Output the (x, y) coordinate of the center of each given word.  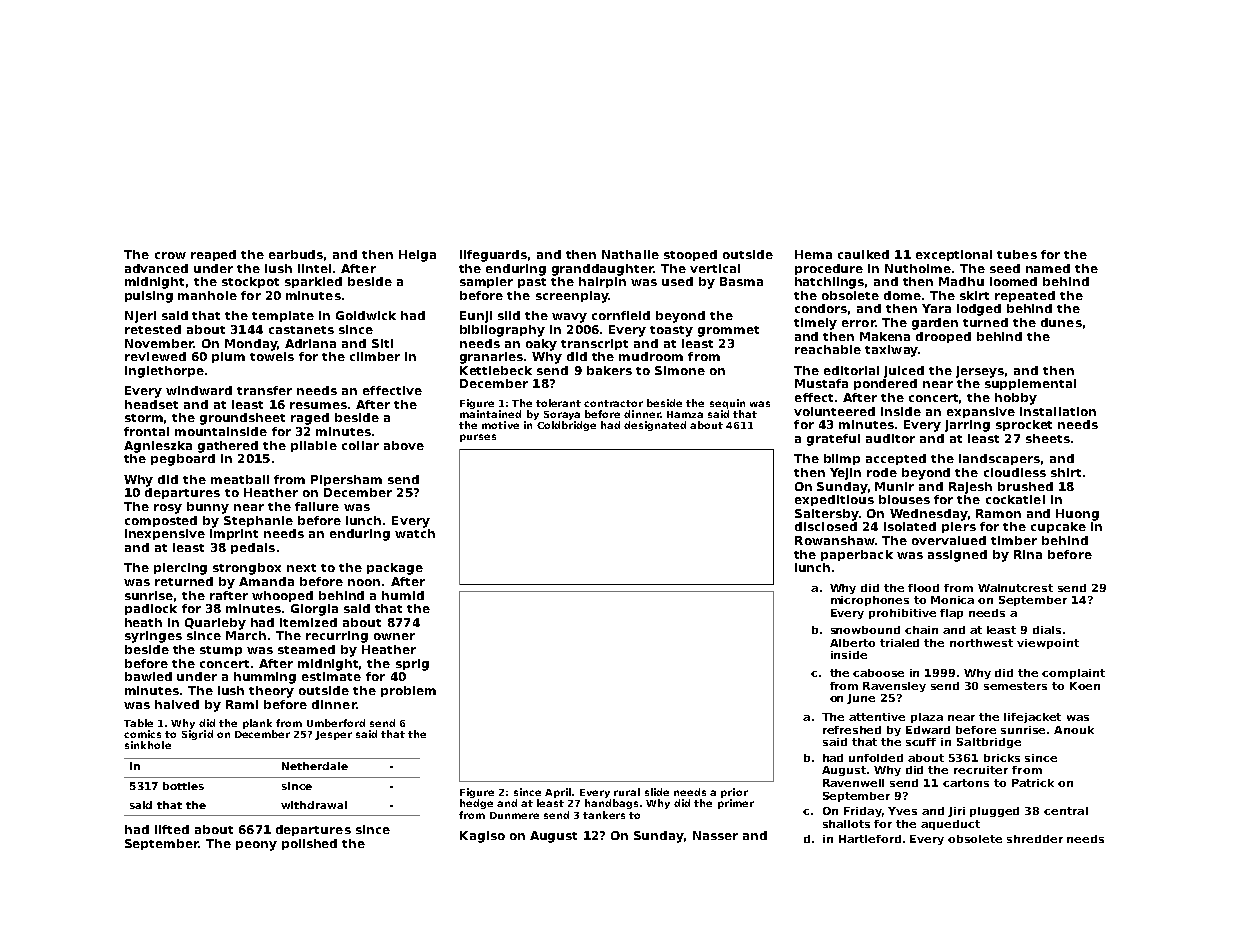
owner (394, 636)
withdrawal (314, 805)
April (558, 793)
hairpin (602, 282)
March (246, 635)
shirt (1066, 472)
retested (153, 329)
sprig (412, 665)
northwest (981, 643)
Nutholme (918, 268)
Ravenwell (853, 783)
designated (655, 426)
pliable (314, 446)
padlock (151, 609)
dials (1047, 630)
